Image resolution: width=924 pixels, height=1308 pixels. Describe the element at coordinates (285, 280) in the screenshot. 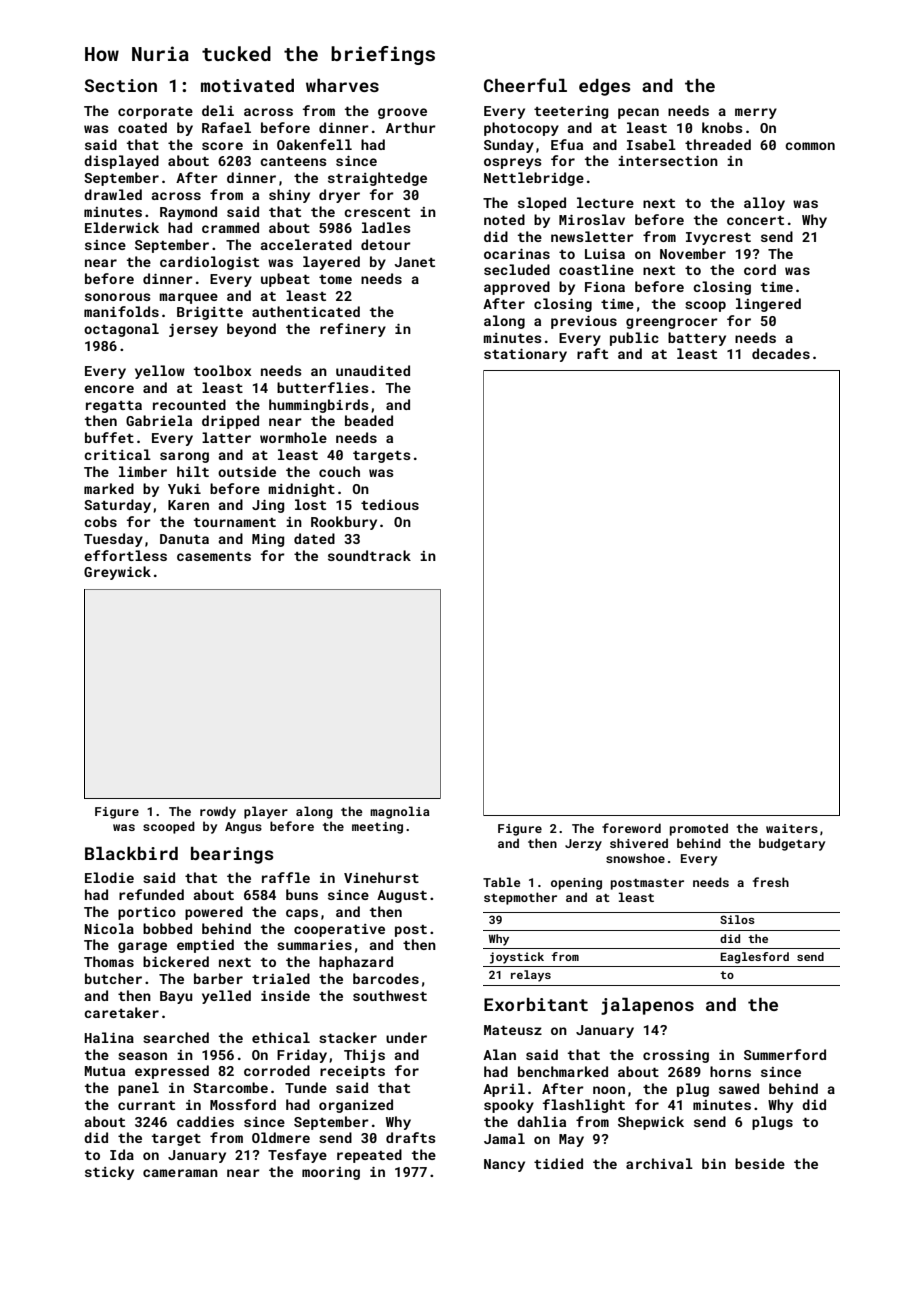

I see `upbeat` at that location.
